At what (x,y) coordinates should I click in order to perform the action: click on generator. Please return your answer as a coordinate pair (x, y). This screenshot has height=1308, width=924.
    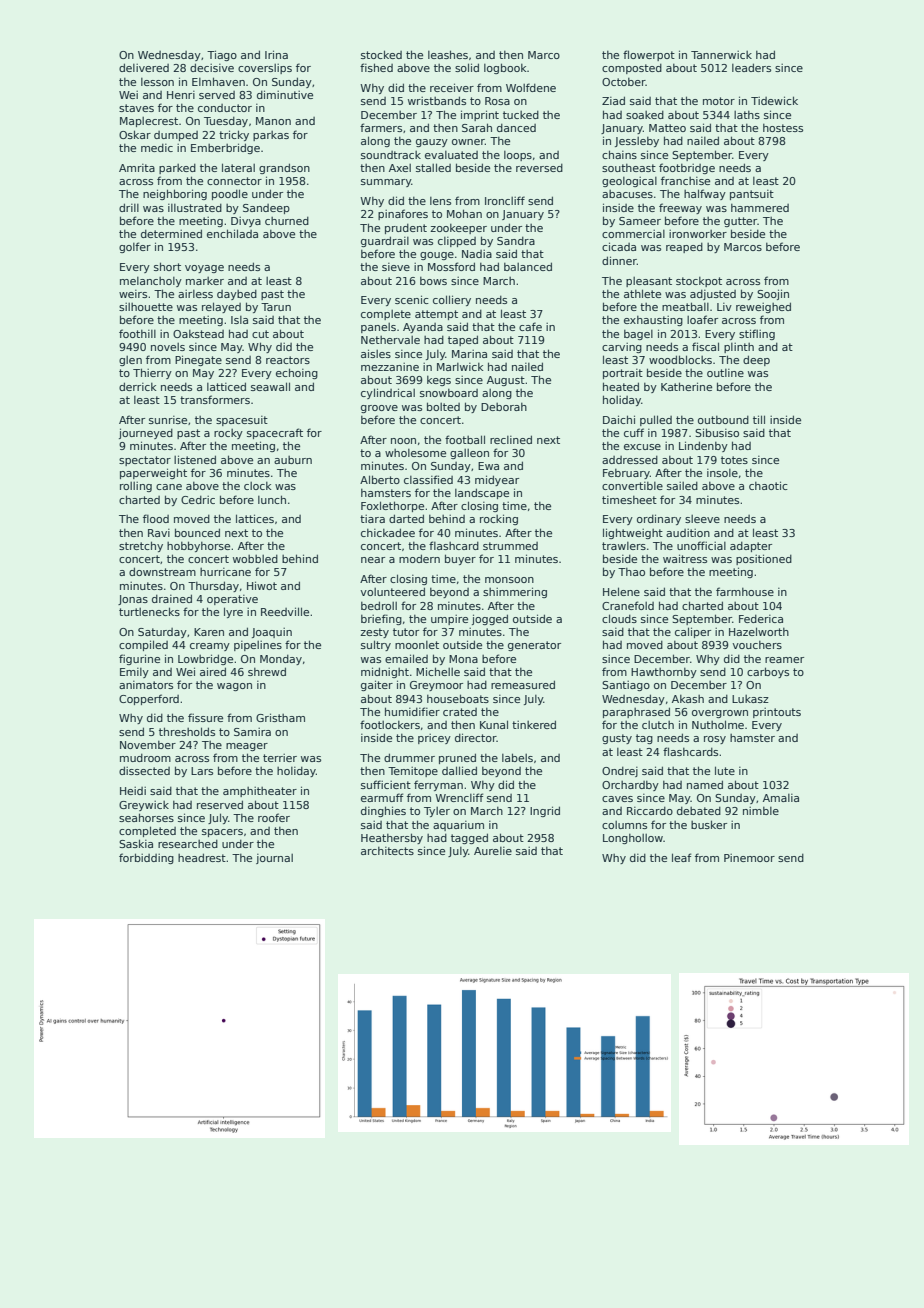
    Looking at the image, I should click on (534, 646).
